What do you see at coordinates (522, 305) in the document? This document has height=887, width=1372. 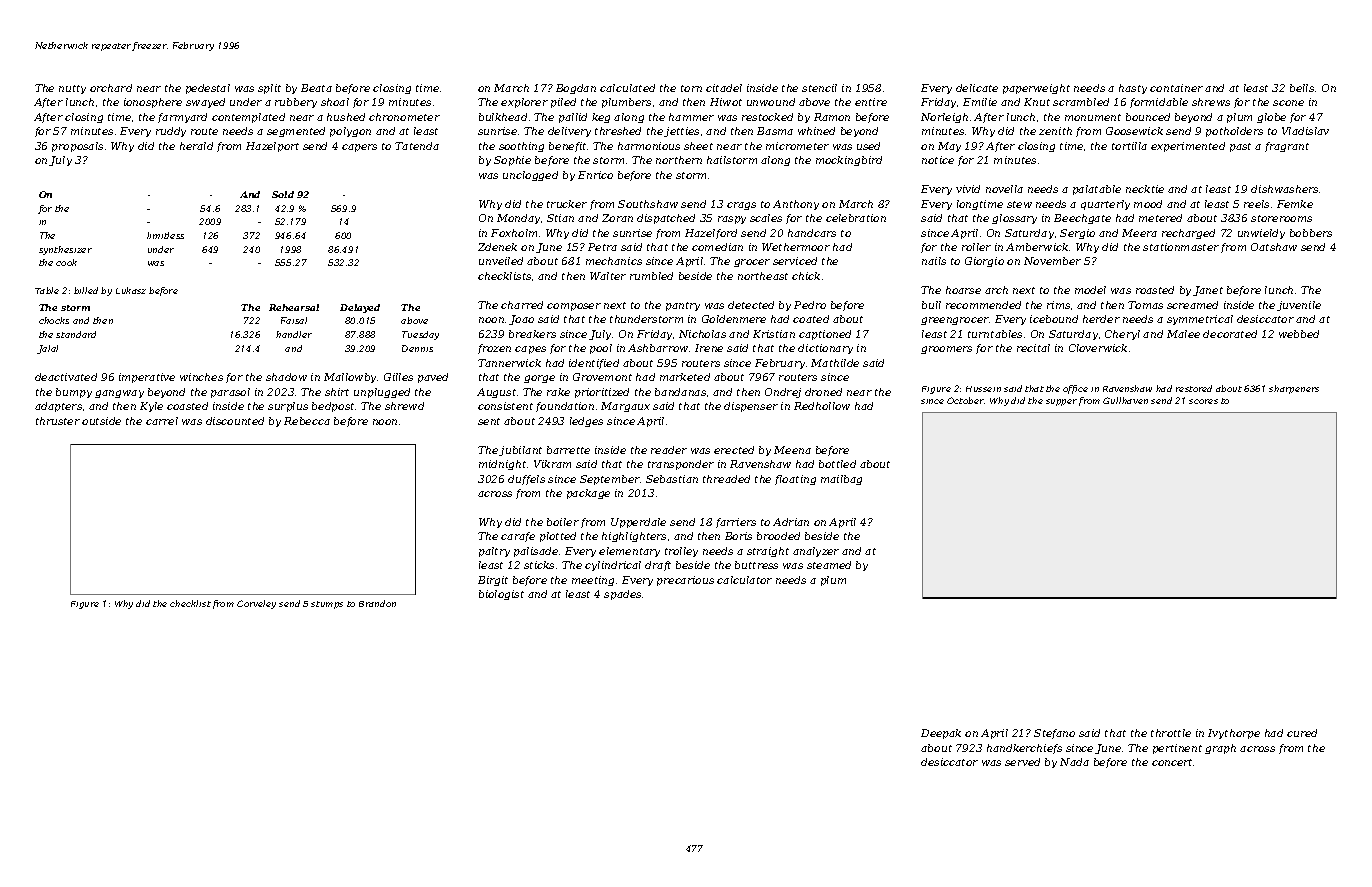 I see `charred` at bounding box center [522, 305].
